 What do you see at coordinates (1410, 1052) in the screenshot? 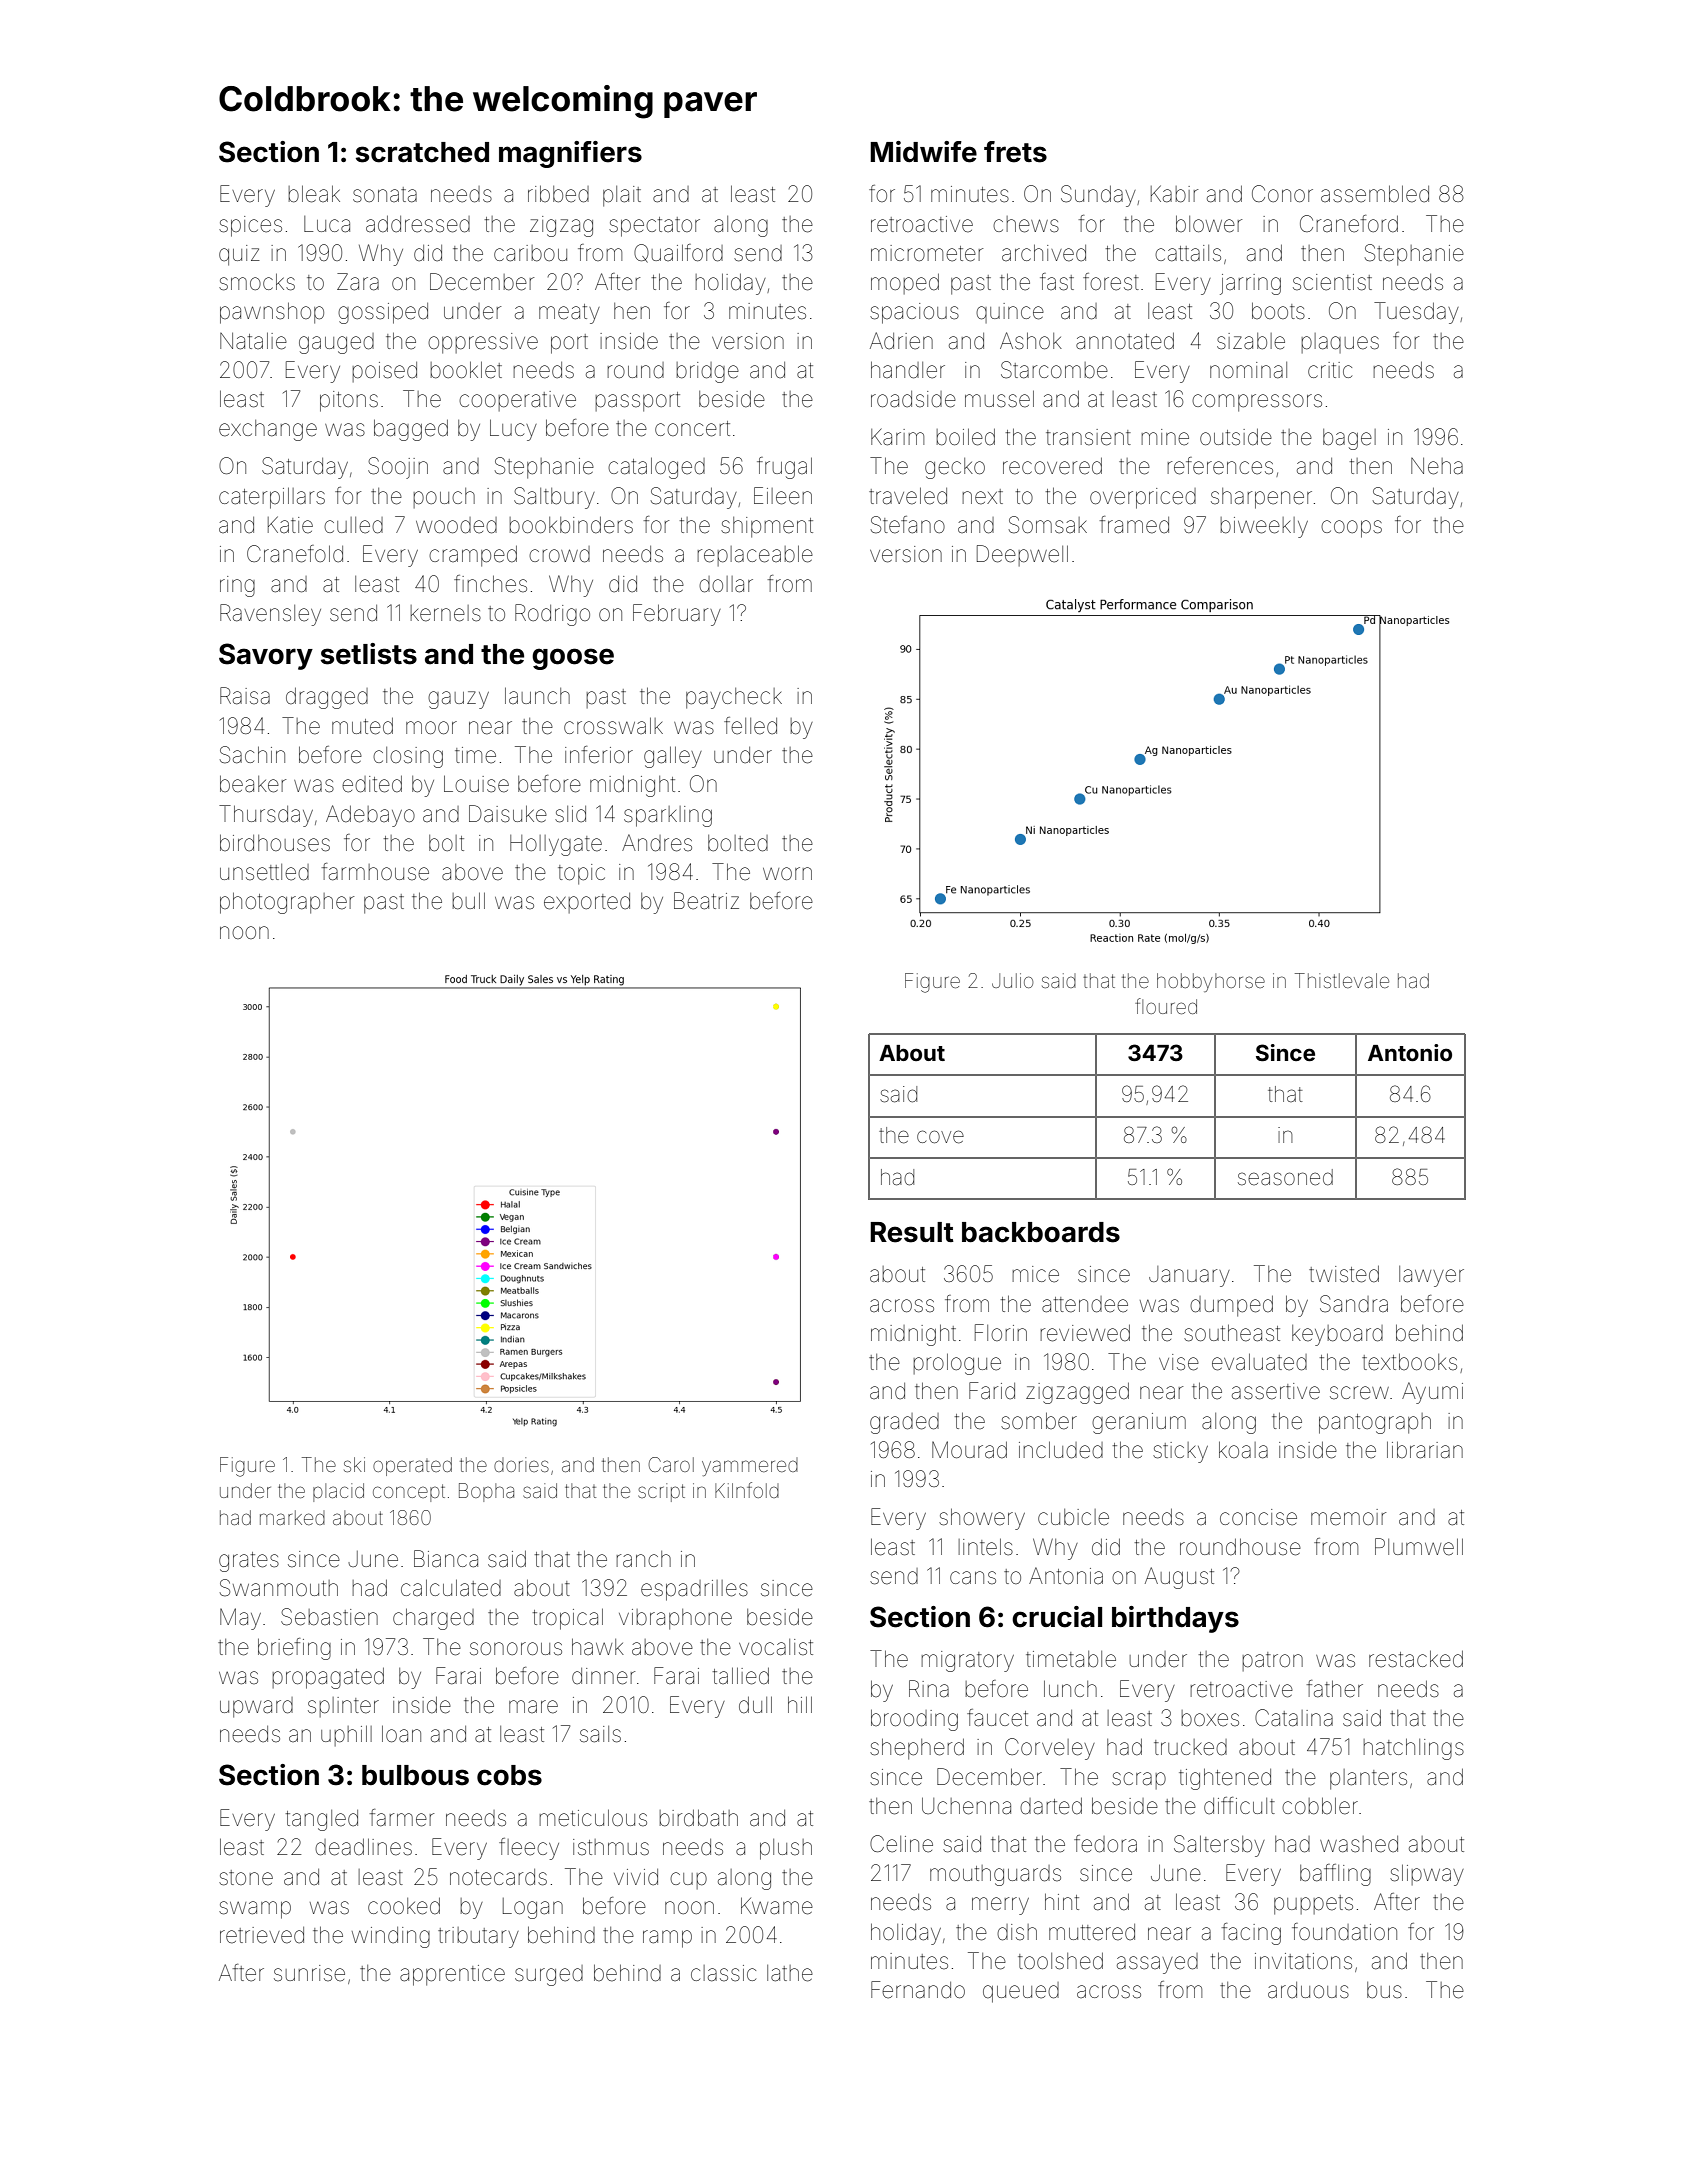
I see `Antonio` at bounding box center [1410, 1052].
